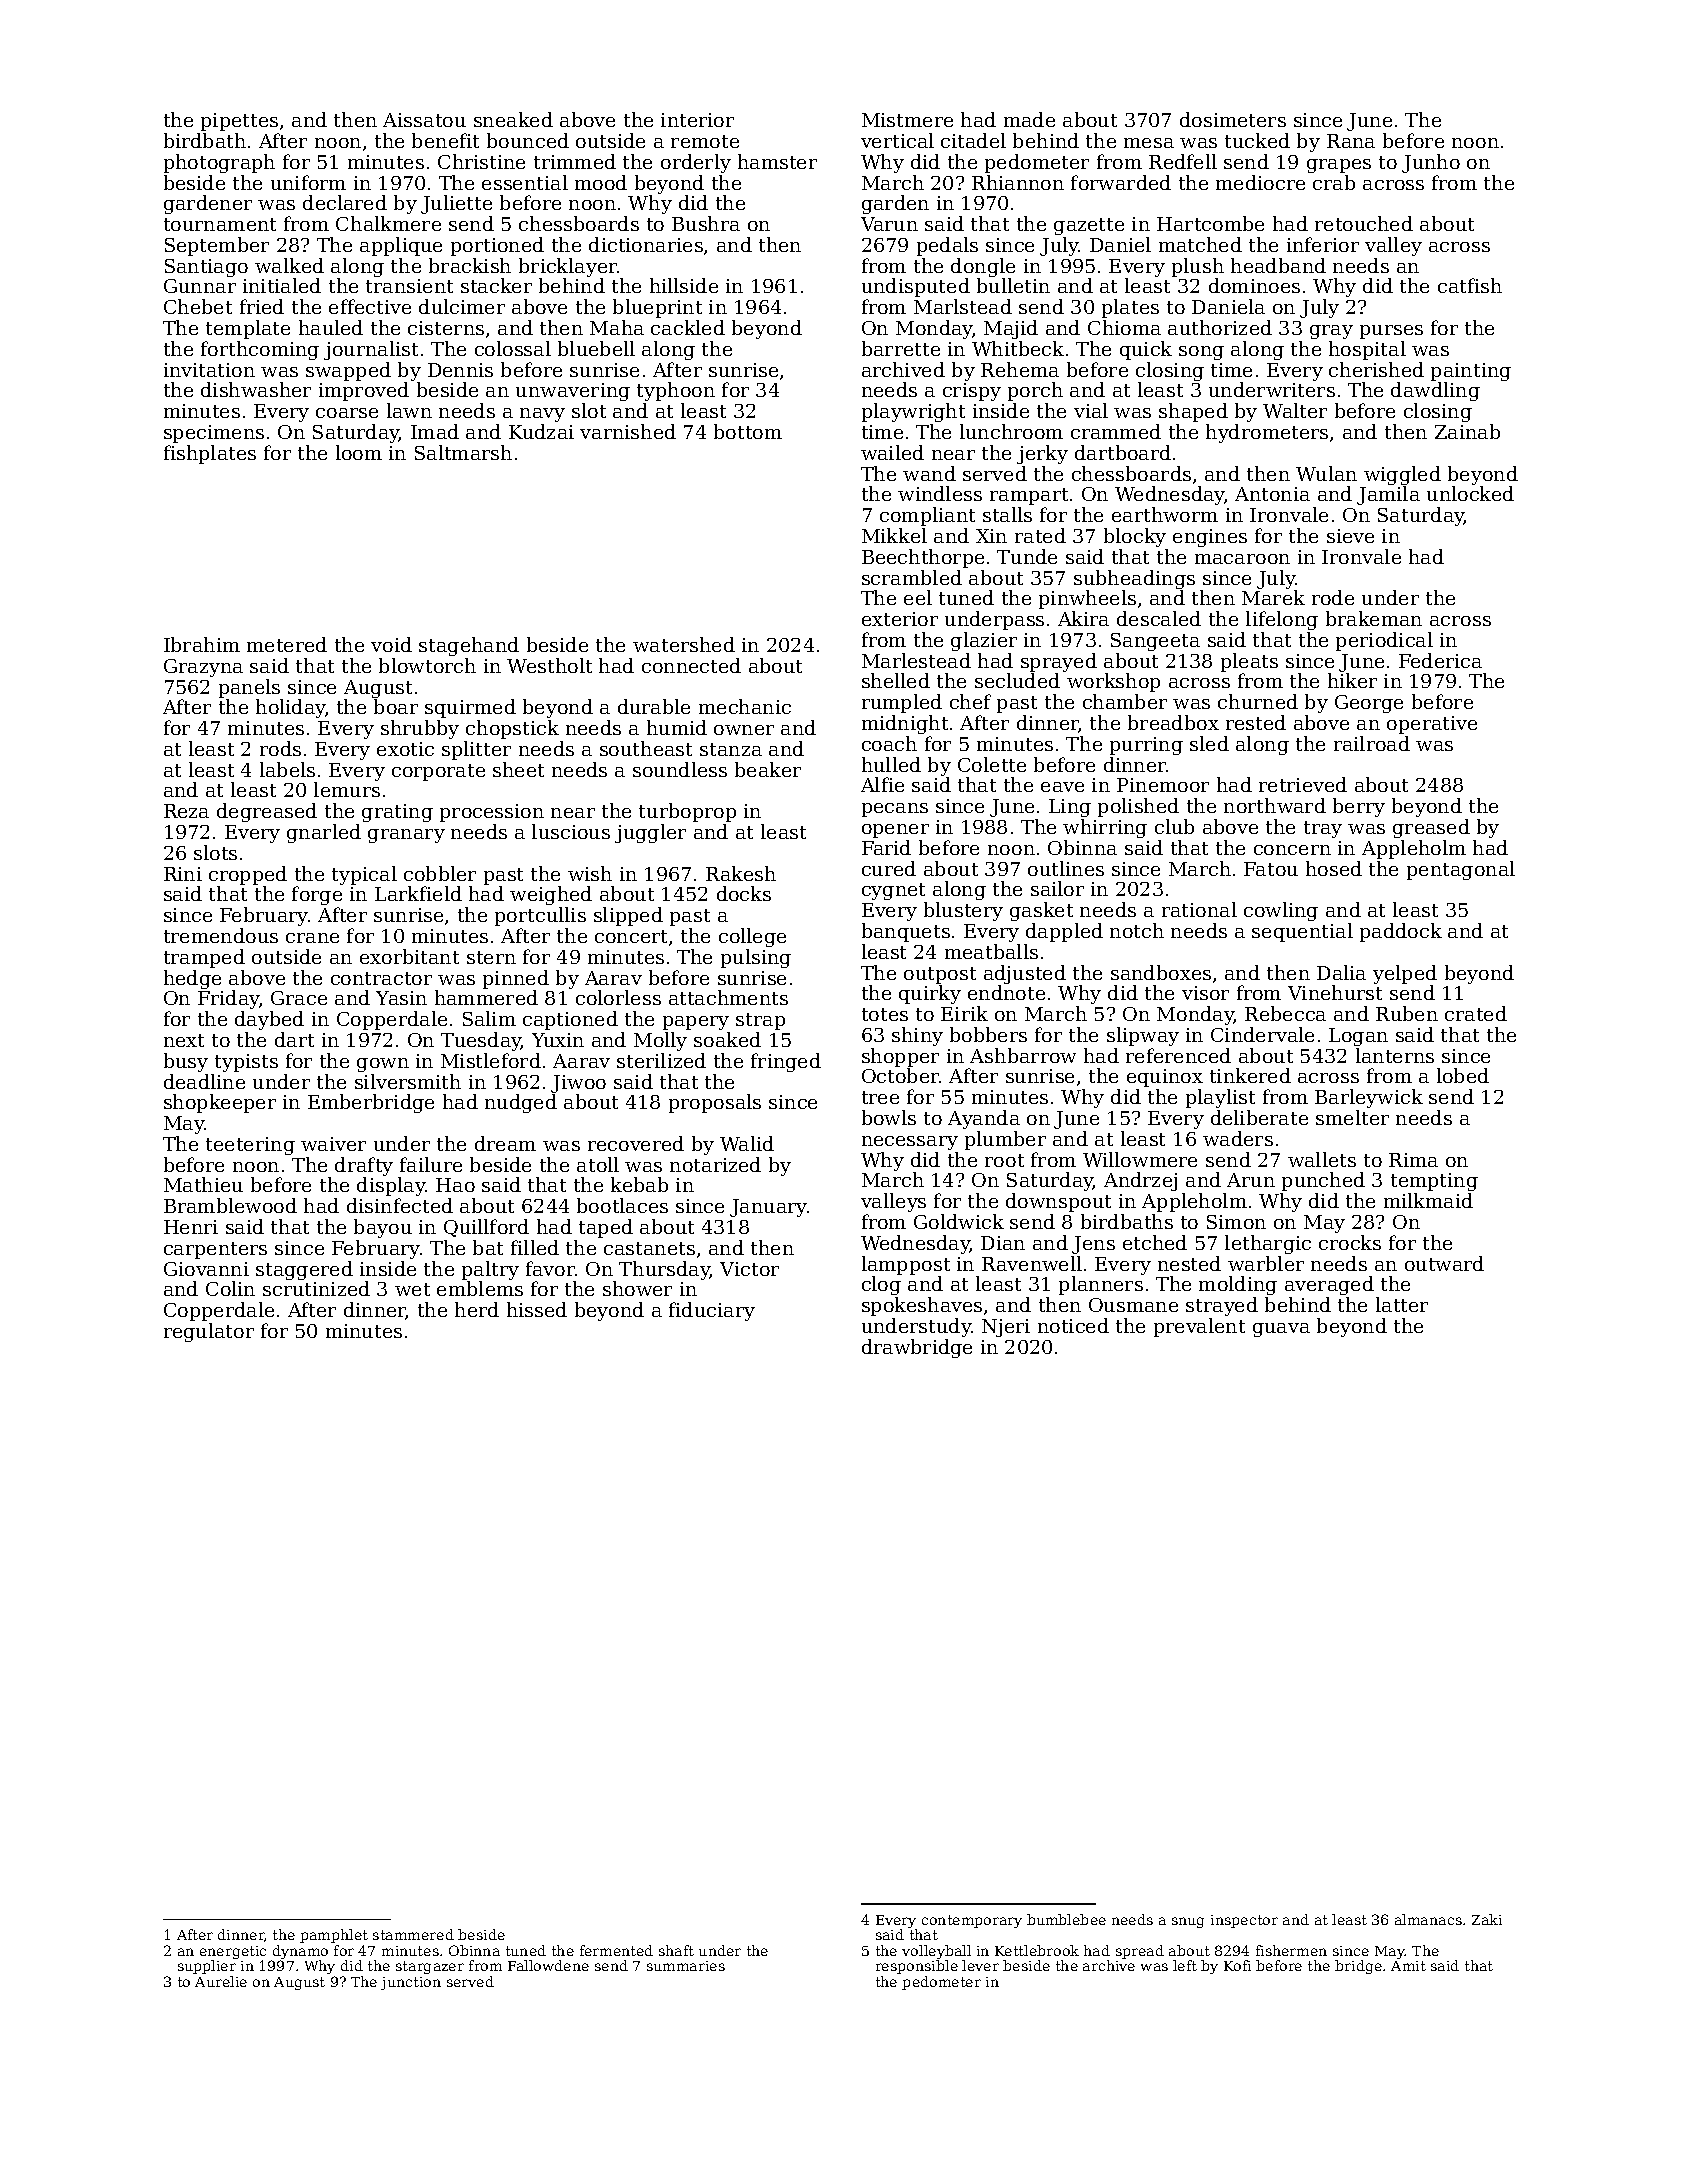 The height and width of the document is (2178, 1683). What do you see at coordinates (214, 434) in the document?
I see `specimens` at bounding box center [214, 434].
